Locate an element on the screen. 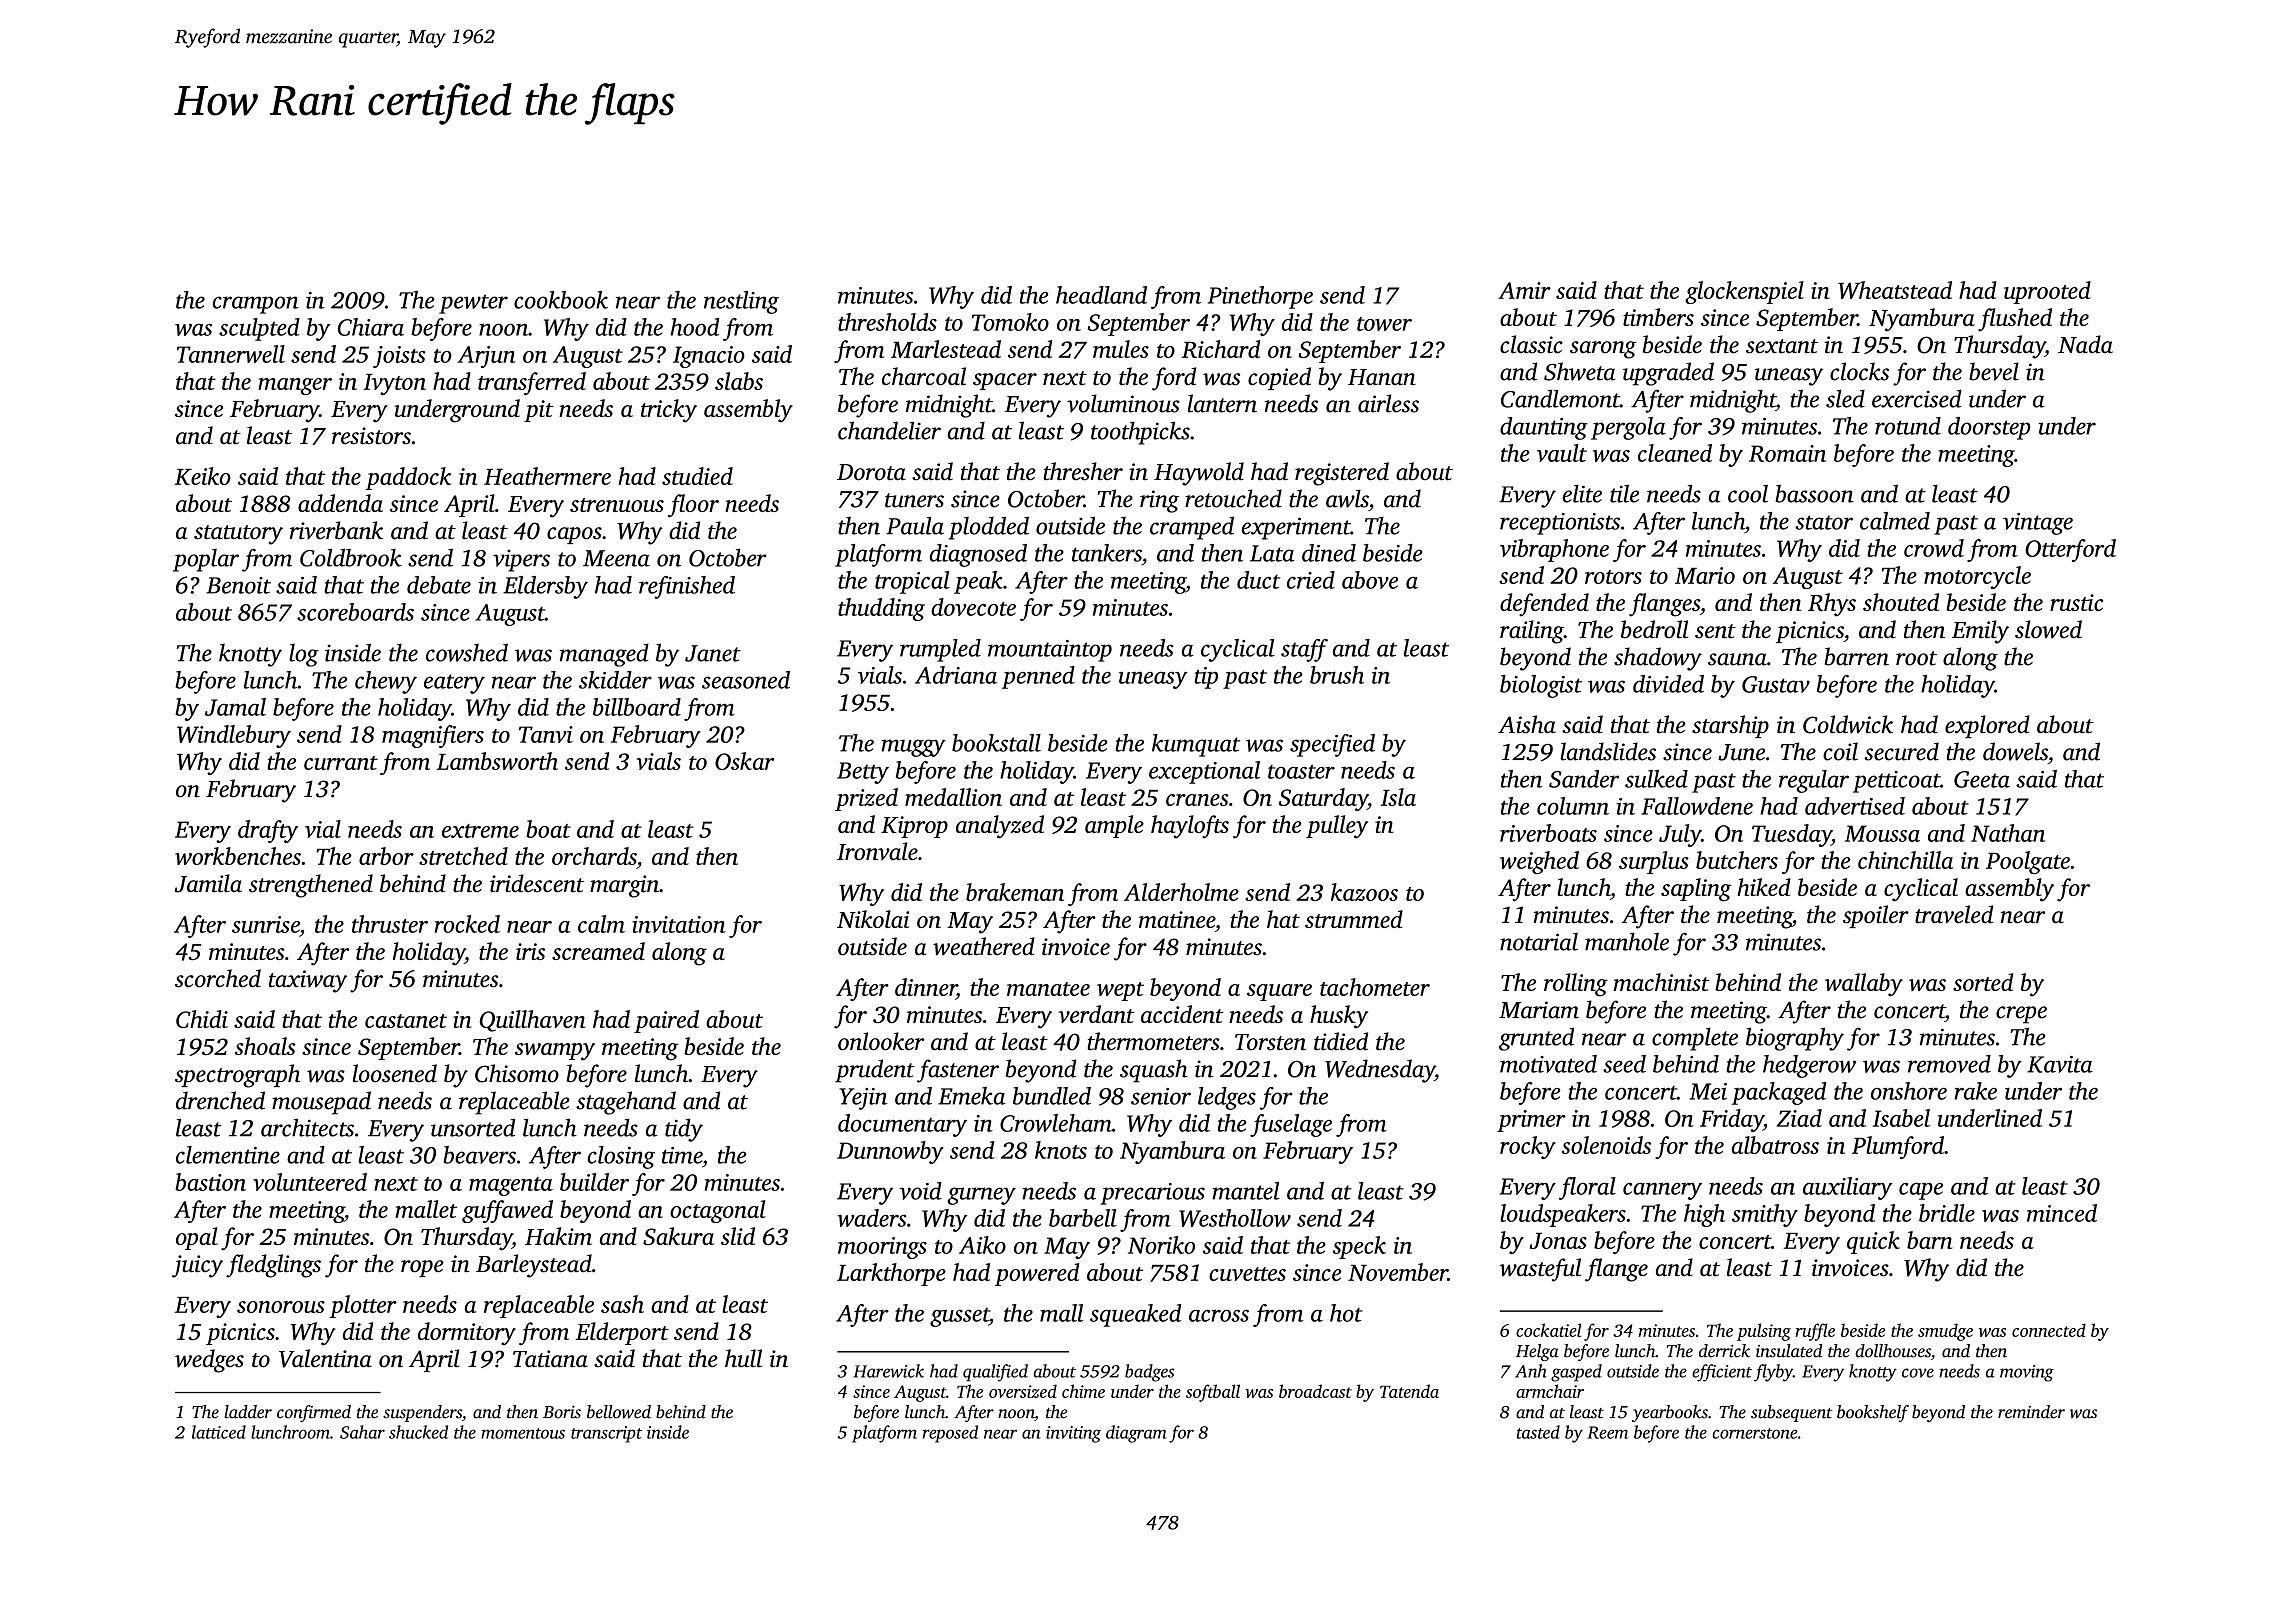  toothpicks is located at coordinates (1140, 433).
